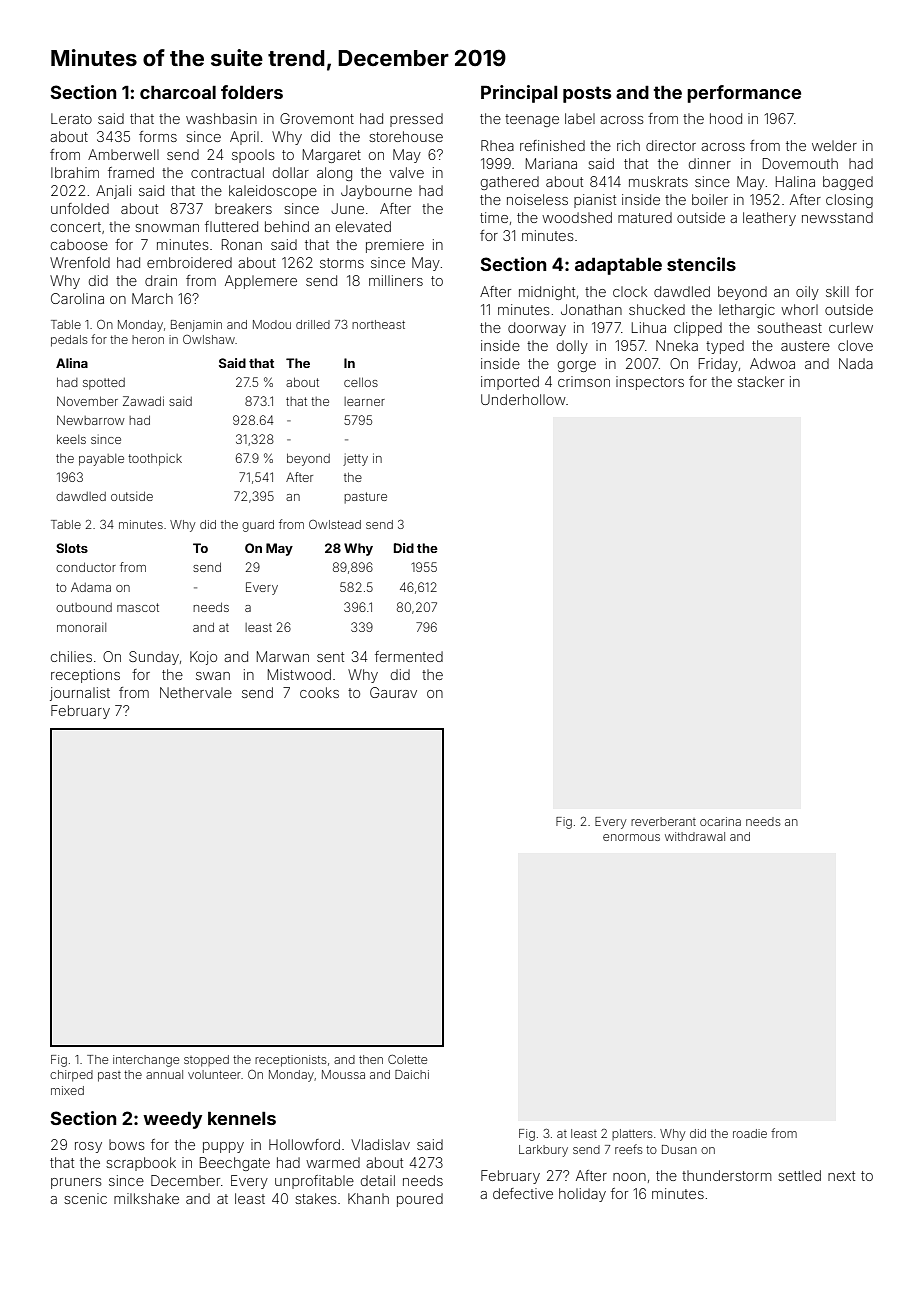  I want to click on milkshake, so click(146, 1198).
